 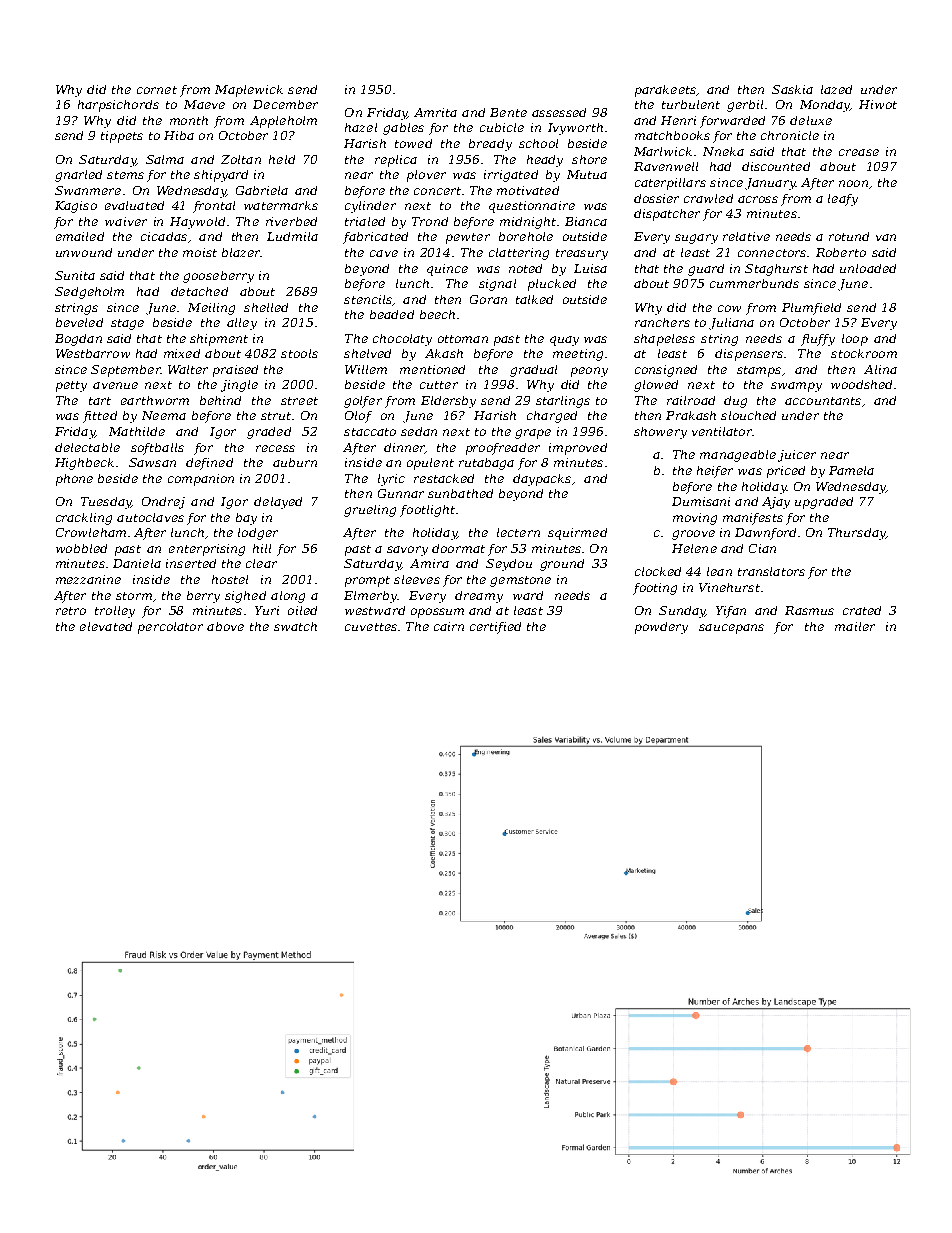 What do you see at coordinates (368, 299) in the screenshot?
I see `stencils` at bounding box center [368, 299].
